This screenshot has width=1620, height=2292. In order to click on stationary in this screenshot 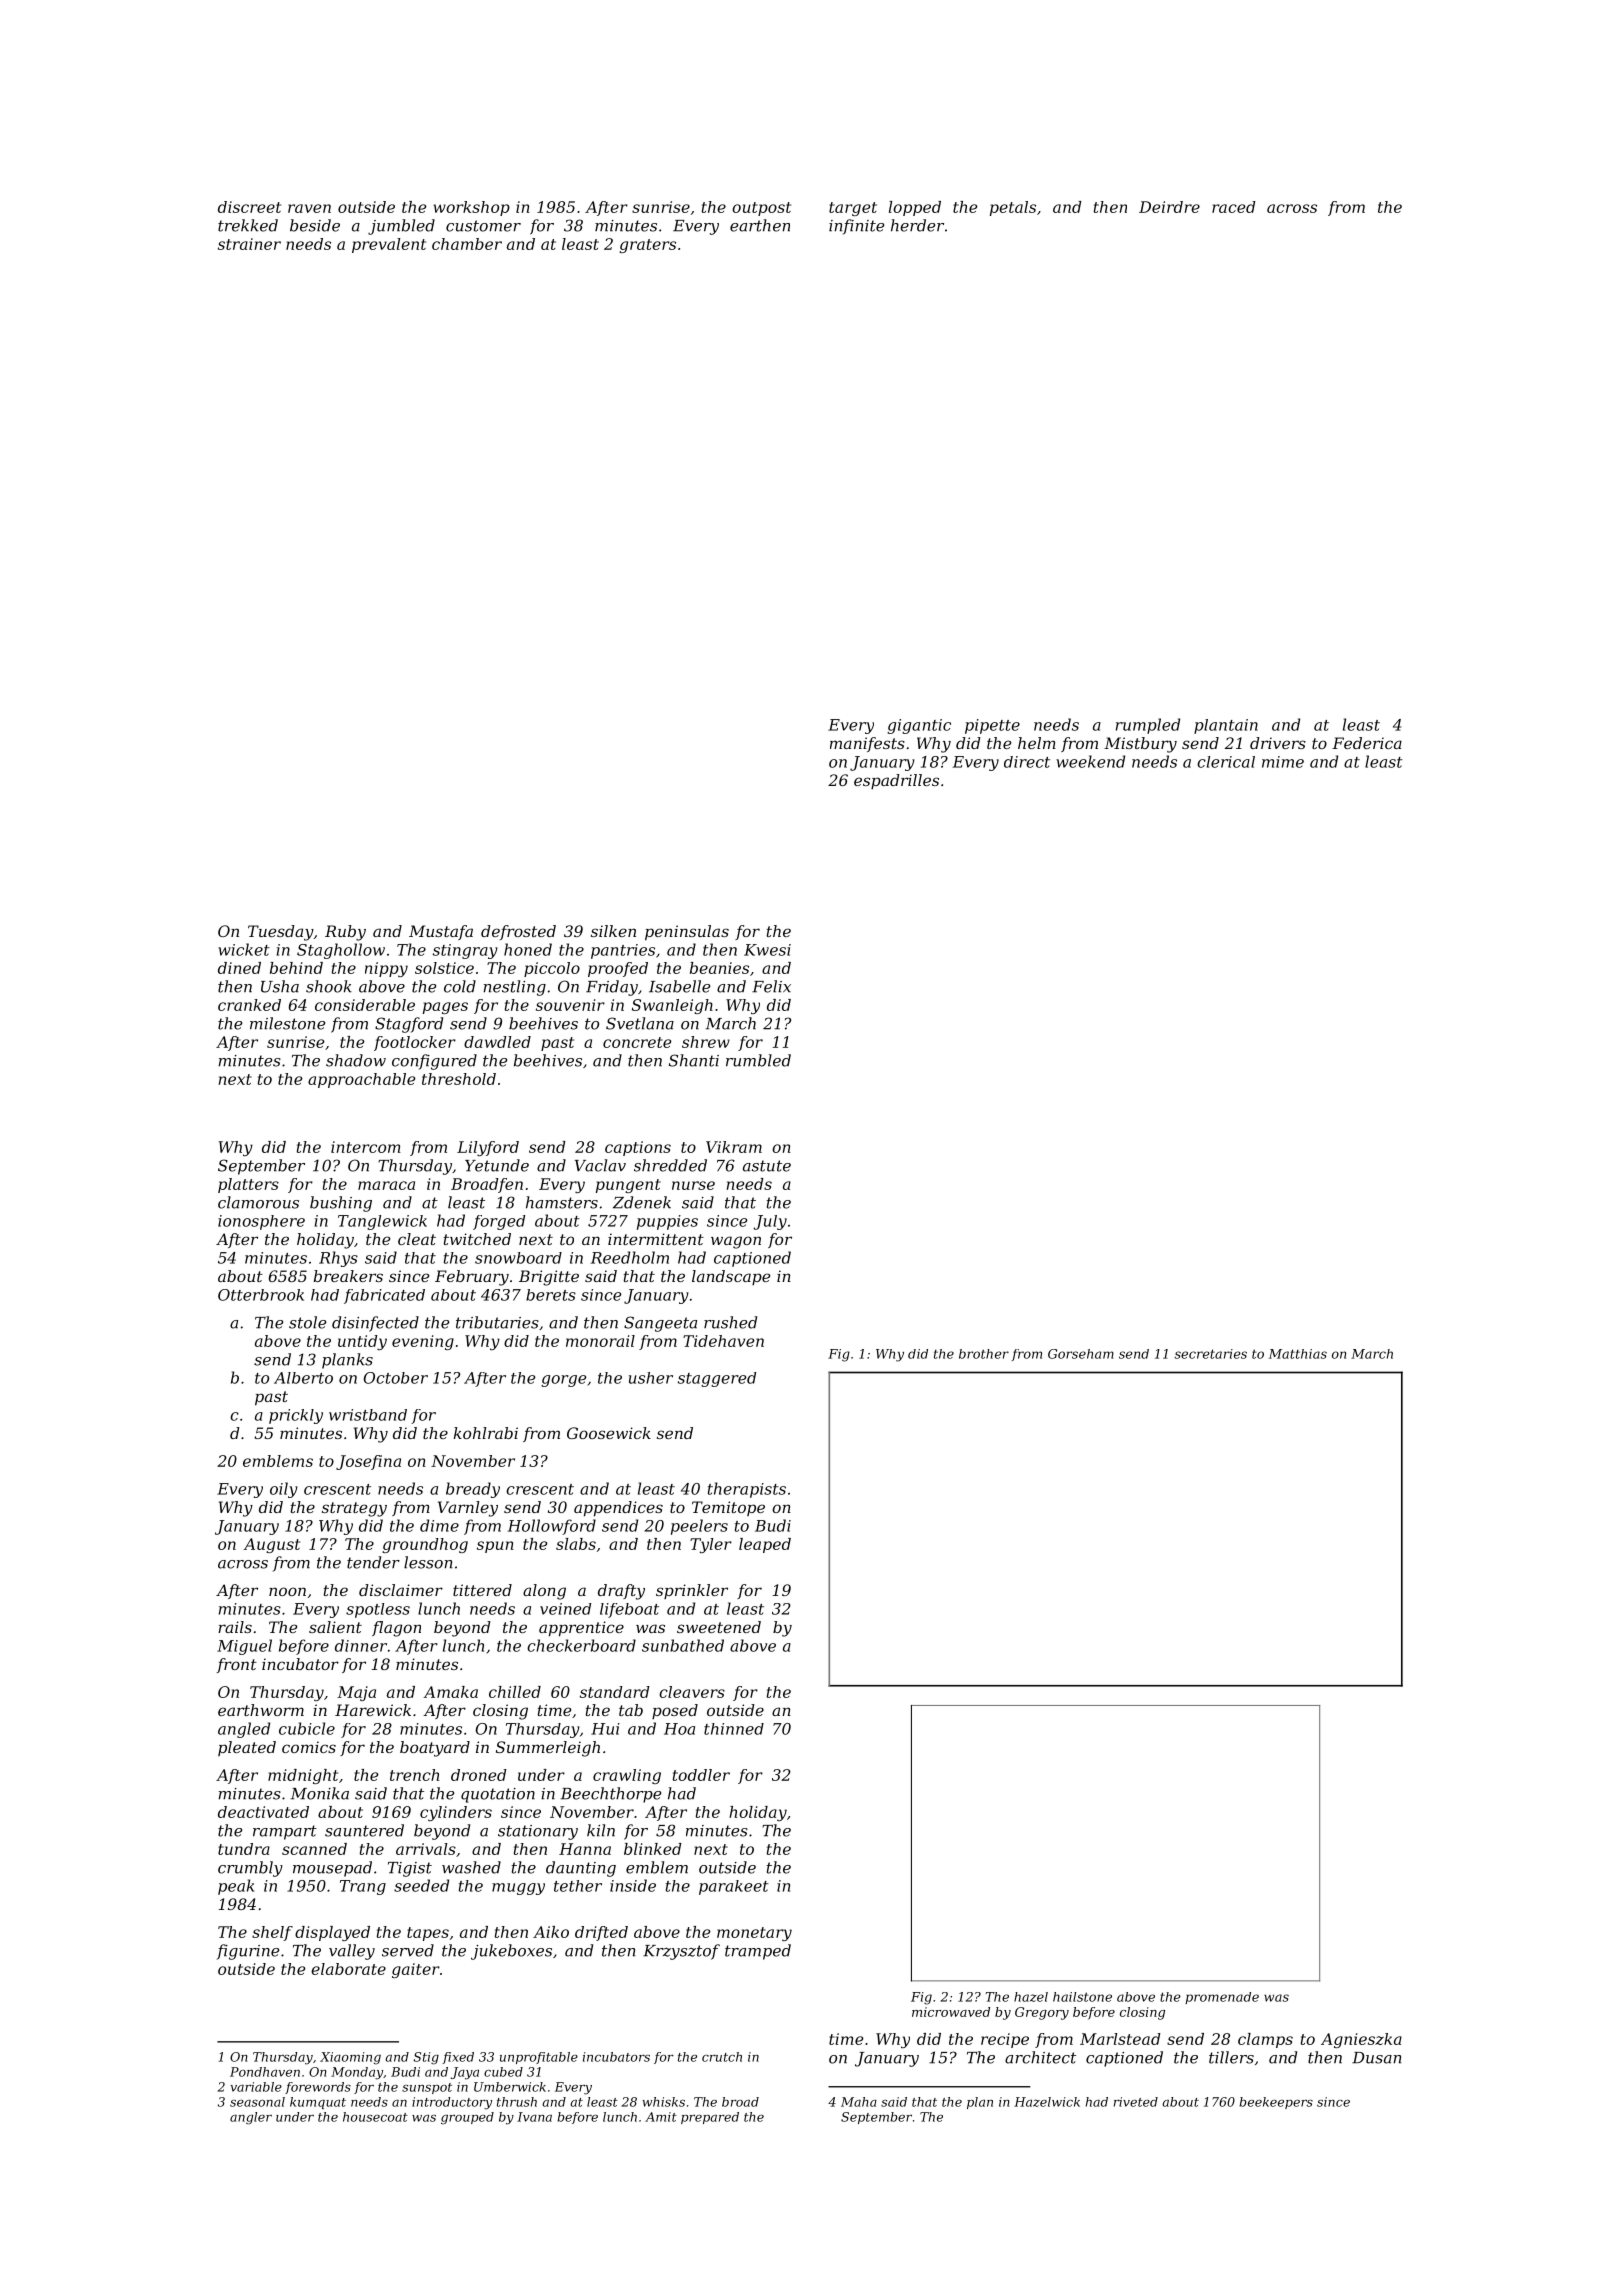, I will do `click(538, 1832)`.
